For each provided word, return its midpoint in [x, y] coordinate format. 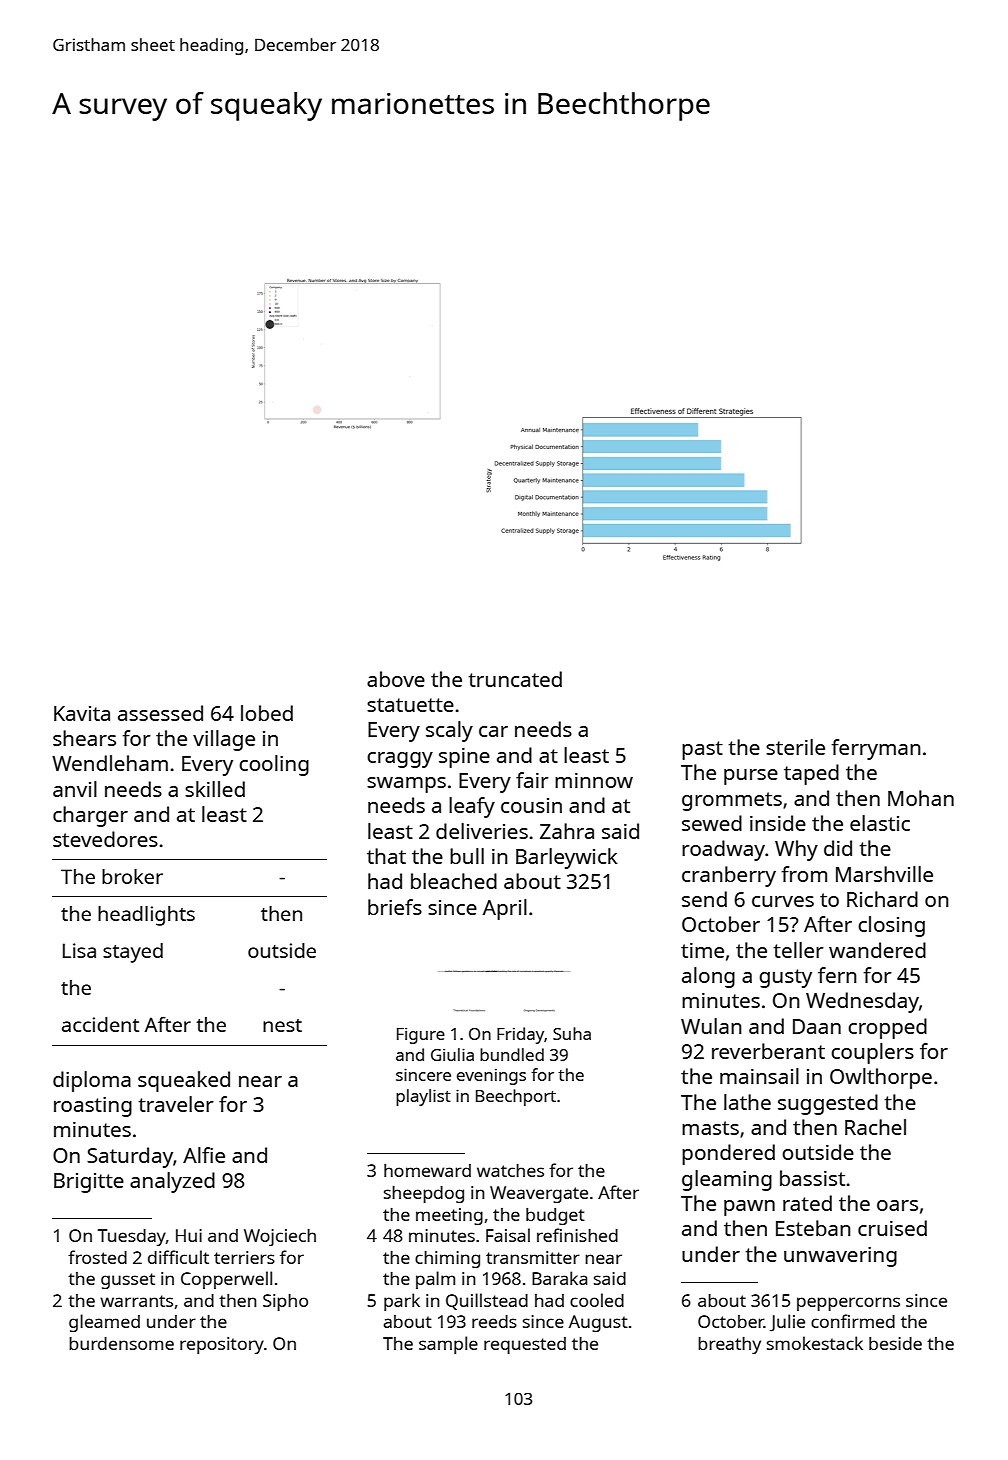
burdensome [121, 1343]
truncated [515, 679]
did [838, 848]
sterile [795, 747]
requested [525, 1345]
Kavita [82, 713]
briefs [395, 907]
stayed [133, 953]
